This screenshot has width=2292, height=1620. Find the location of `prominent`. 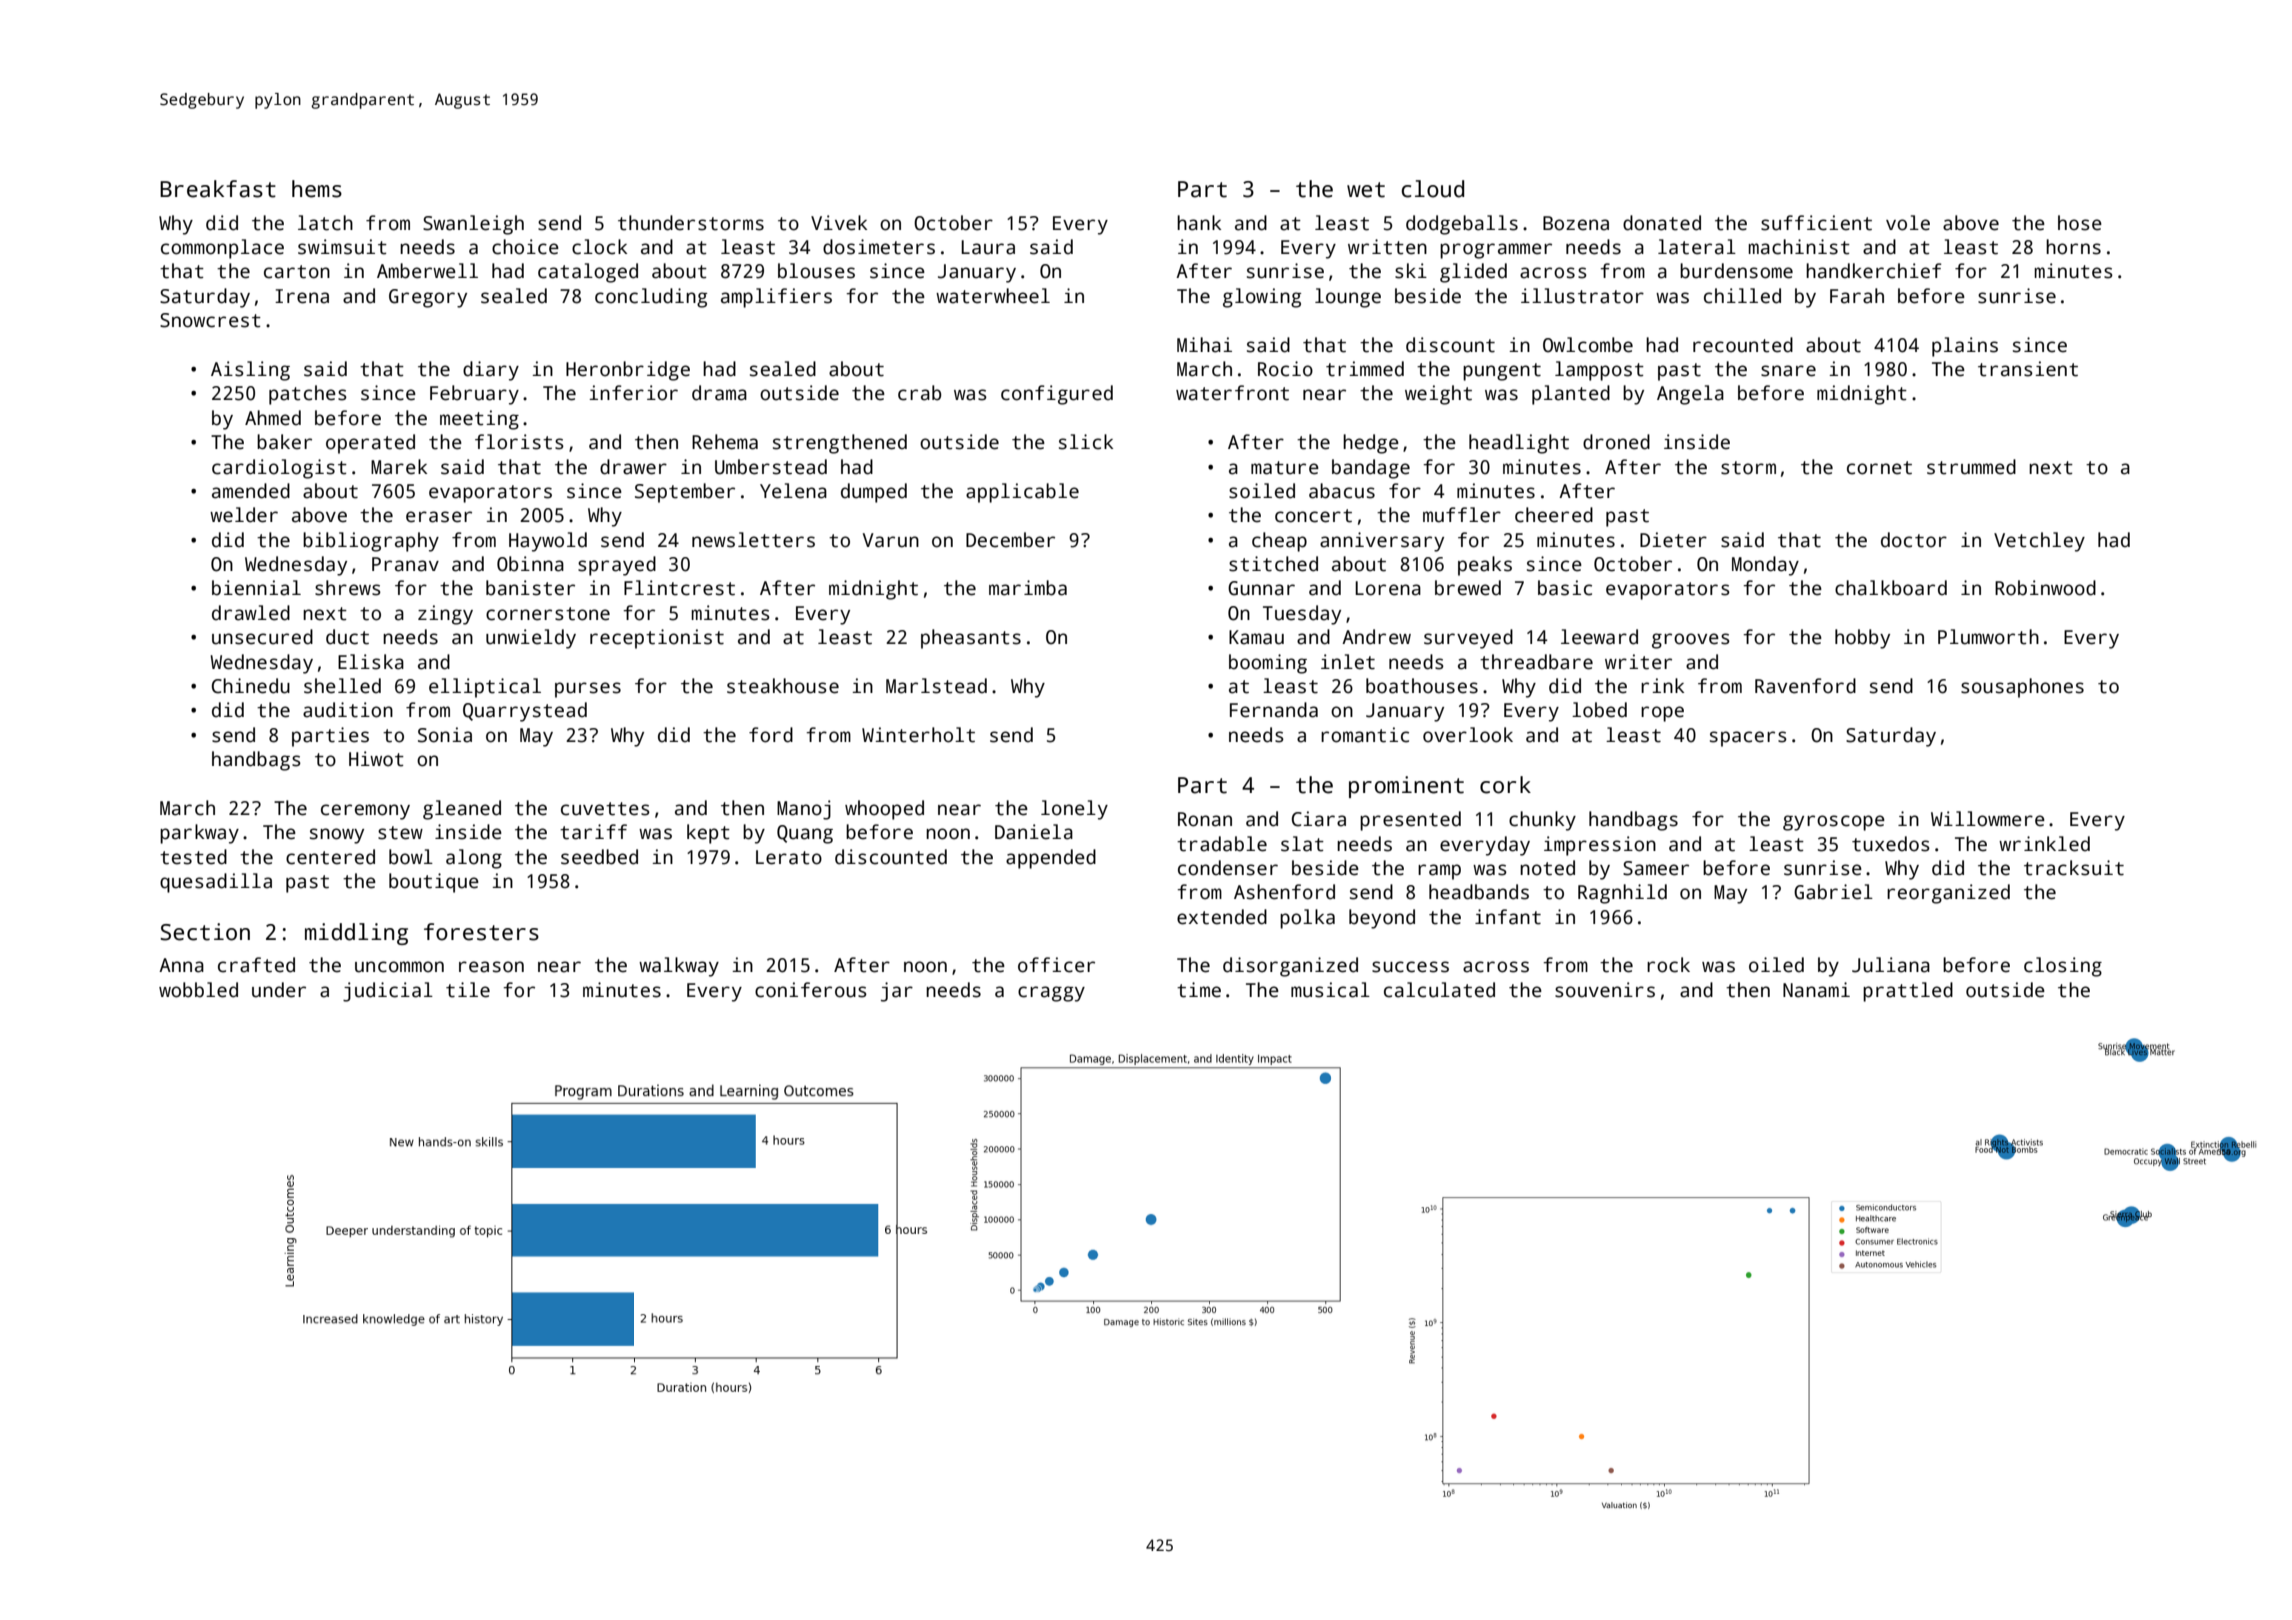

prominent is located at coordinates (1406, 787).
